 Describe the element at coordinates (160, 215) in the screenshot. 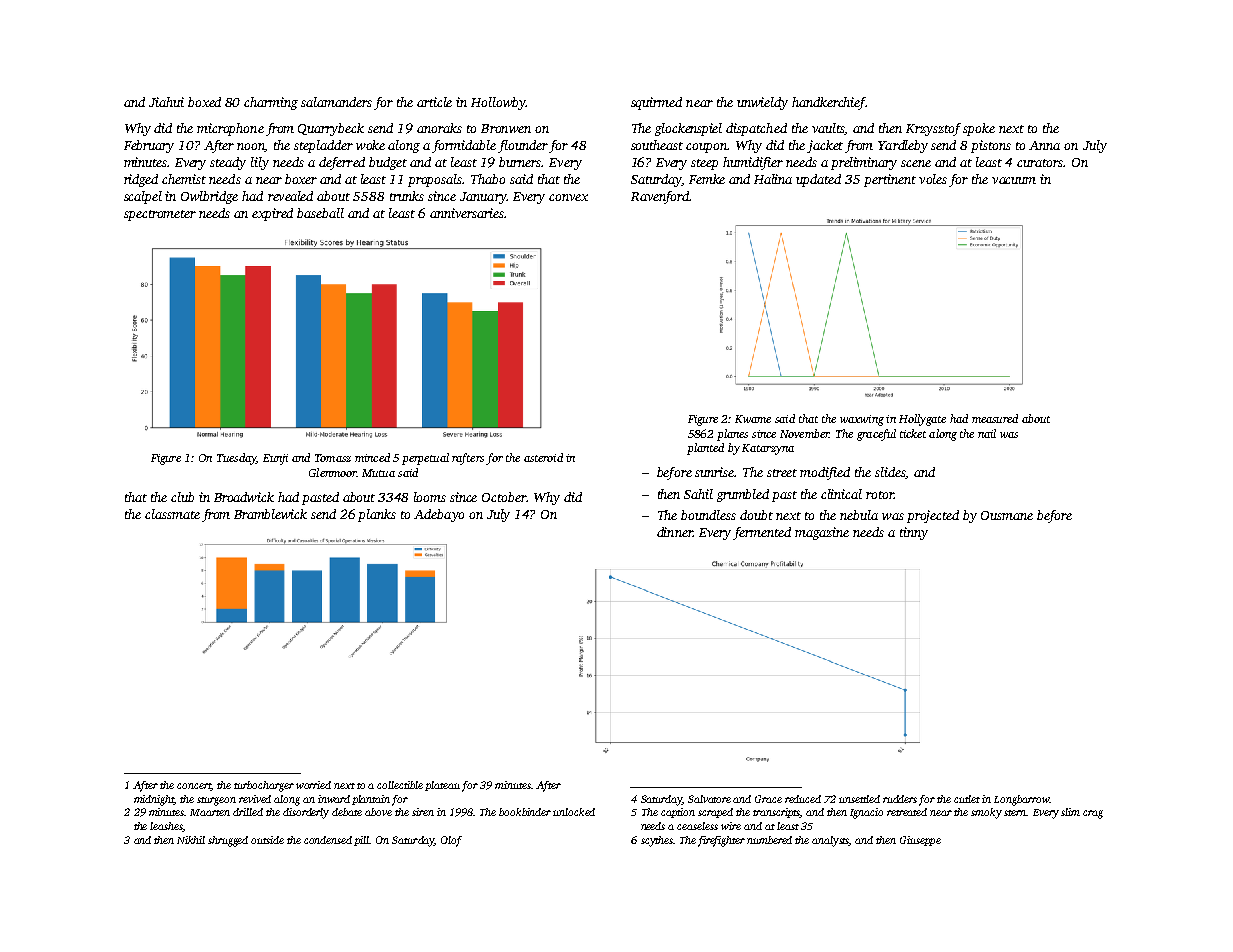

I see `spectrometer` at that location.
